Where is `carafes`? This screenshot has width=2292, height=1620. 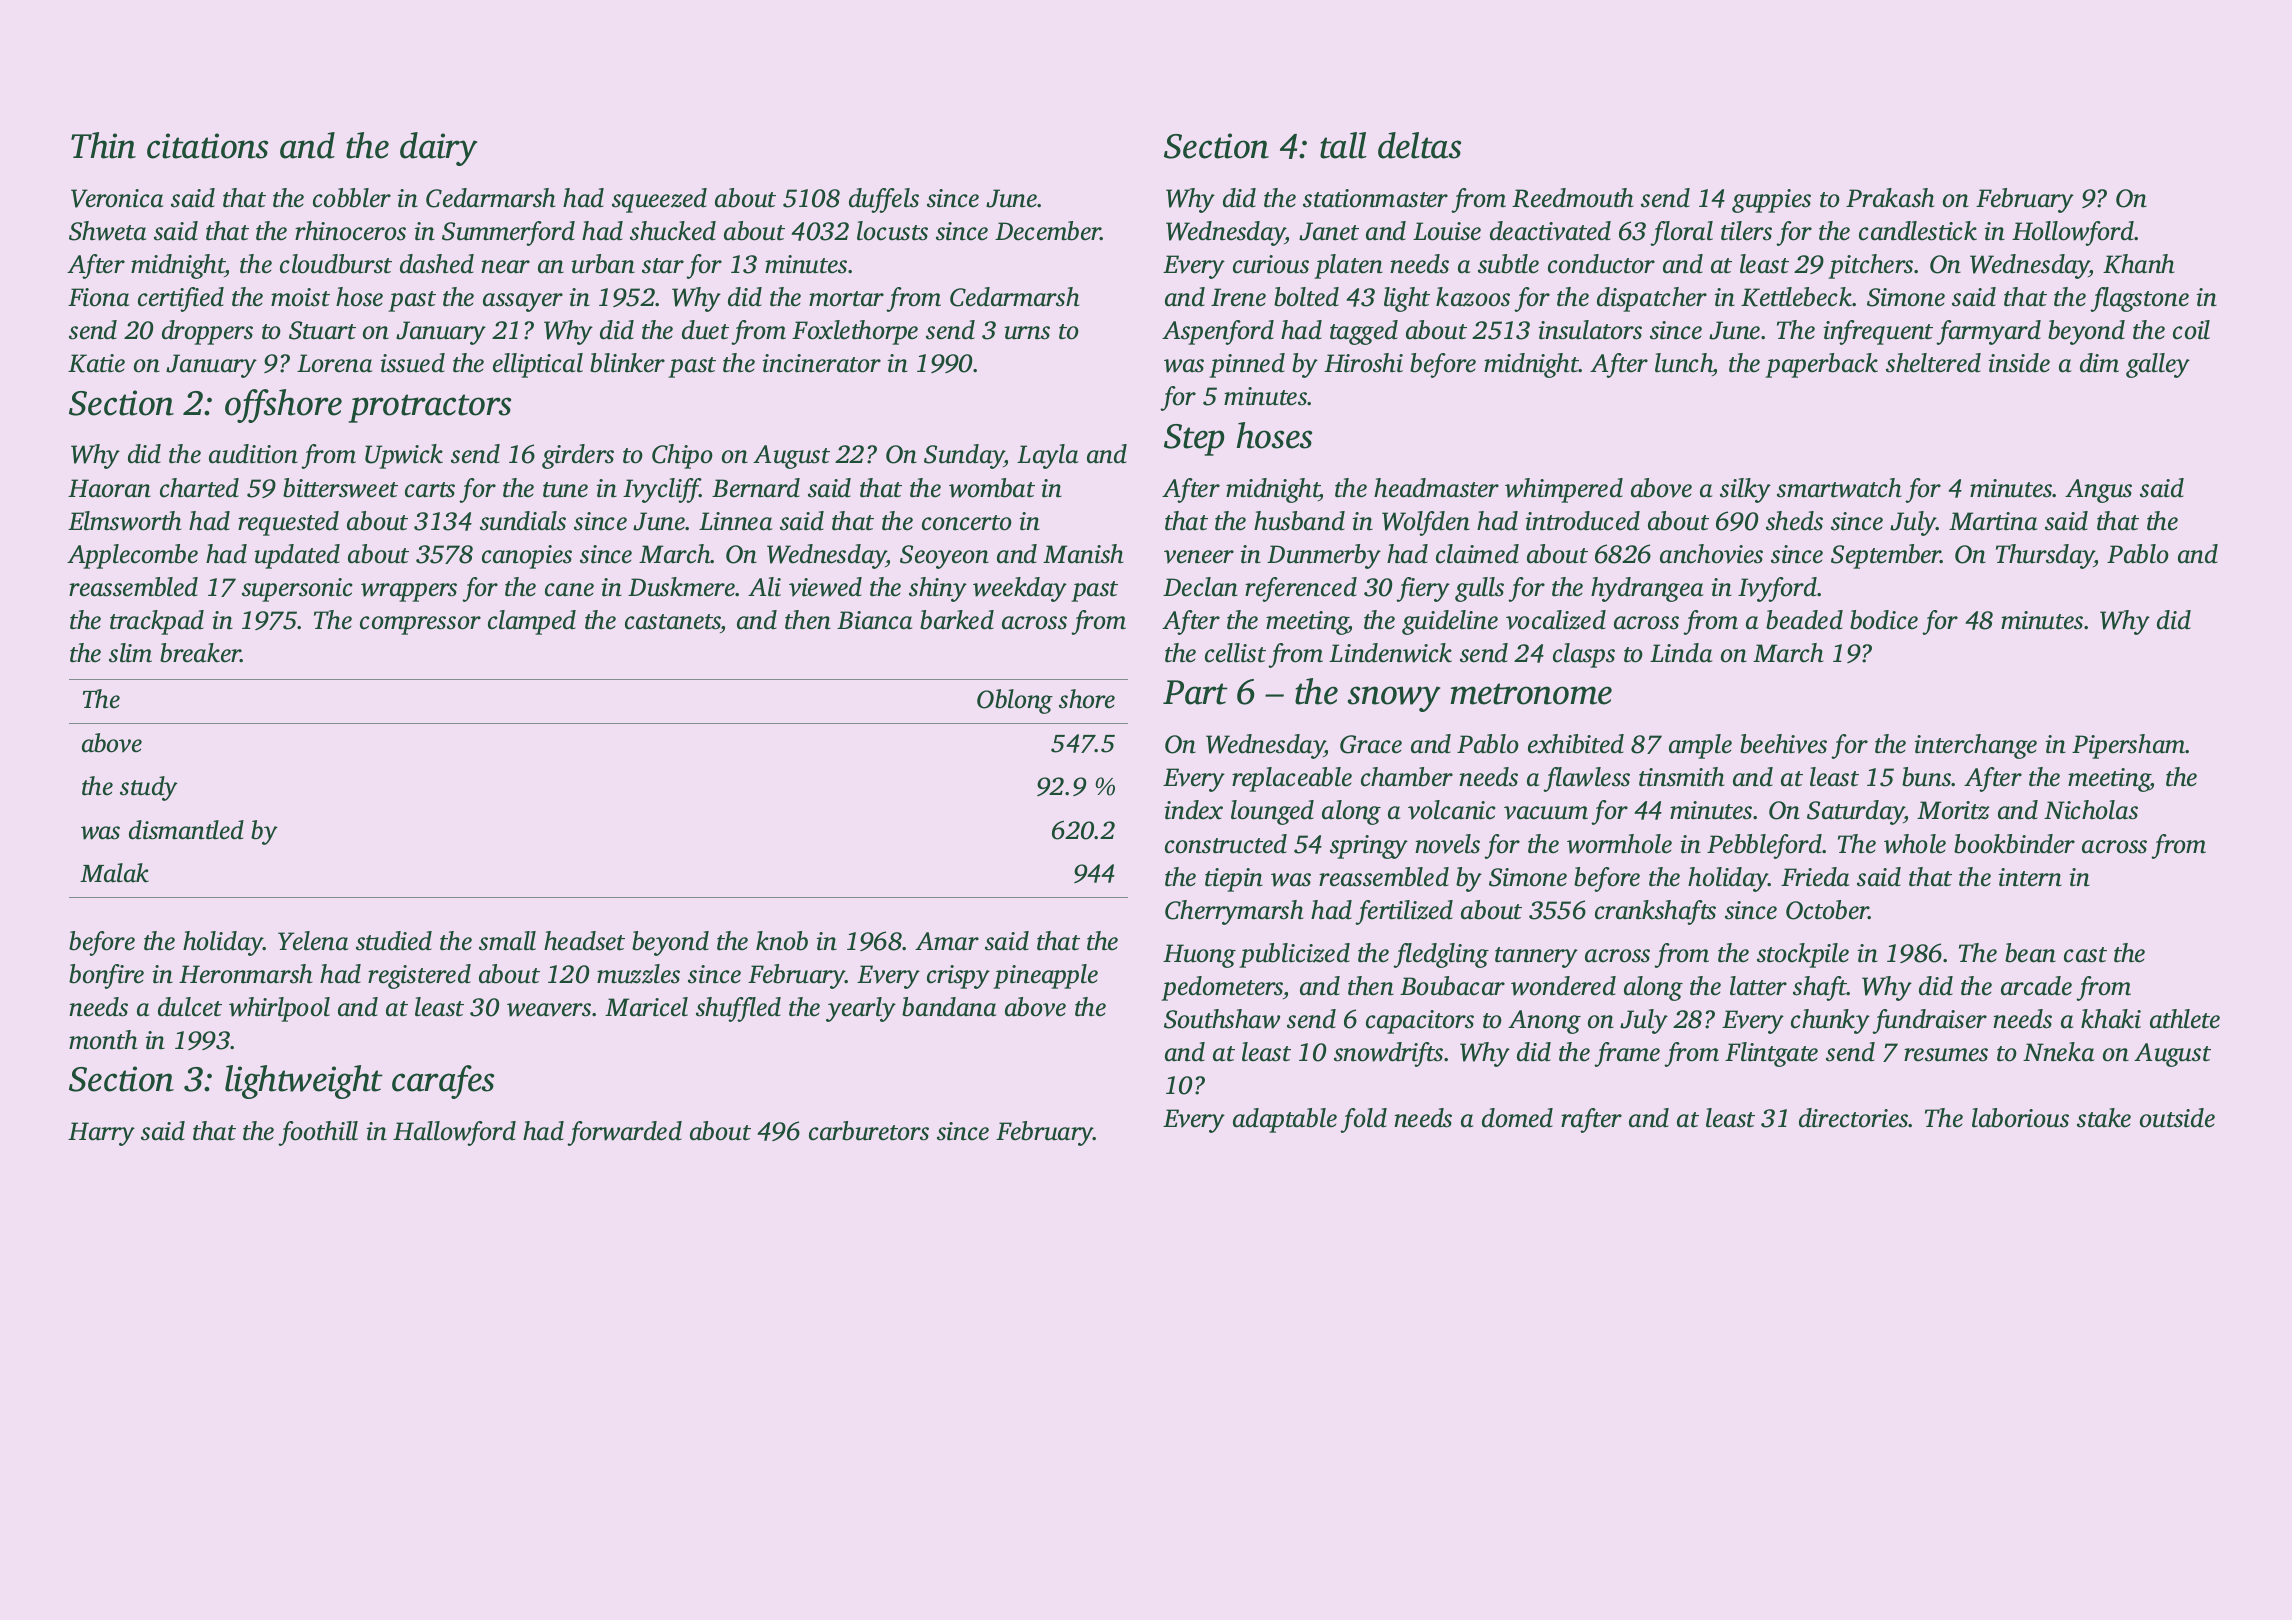
carafes is located at coordinates (443, 1082).
